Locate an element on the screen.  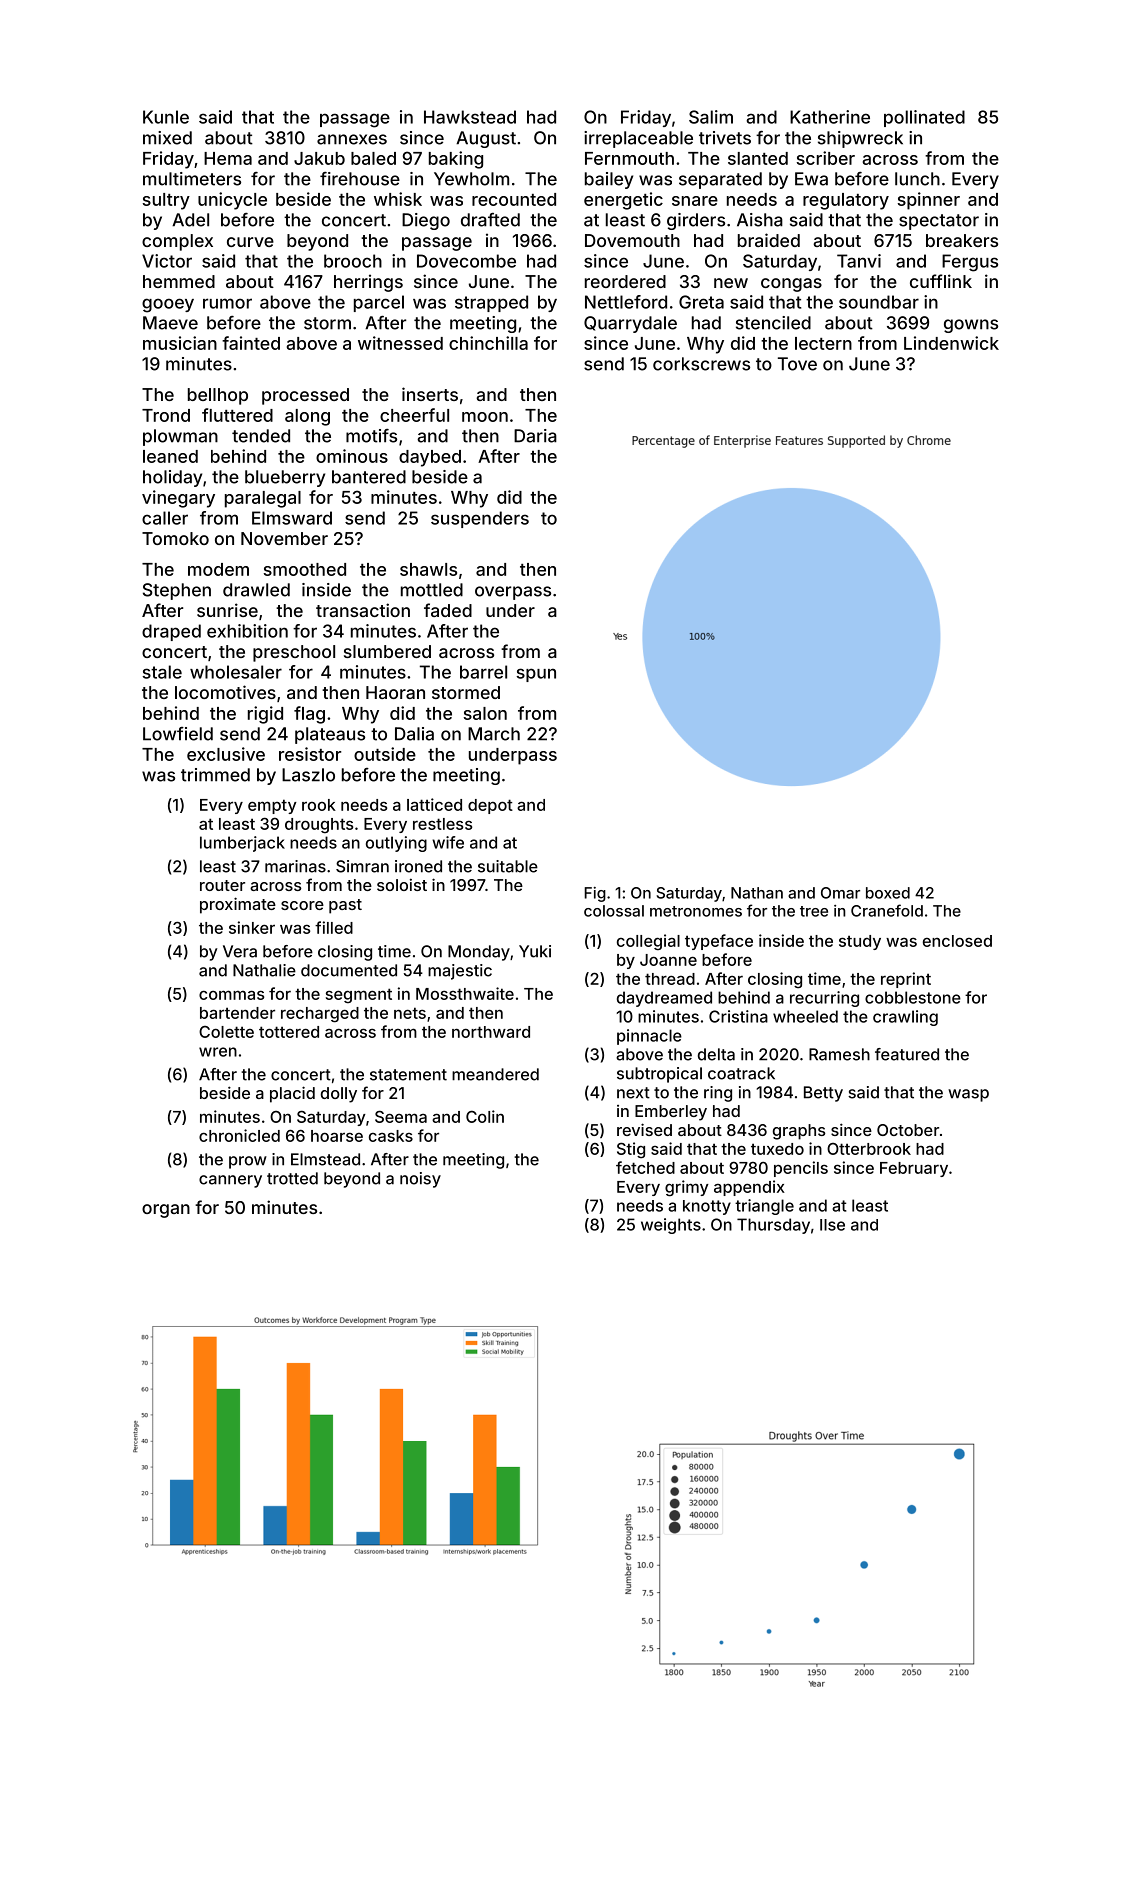
boxed is located at coordinates (888, 893).
